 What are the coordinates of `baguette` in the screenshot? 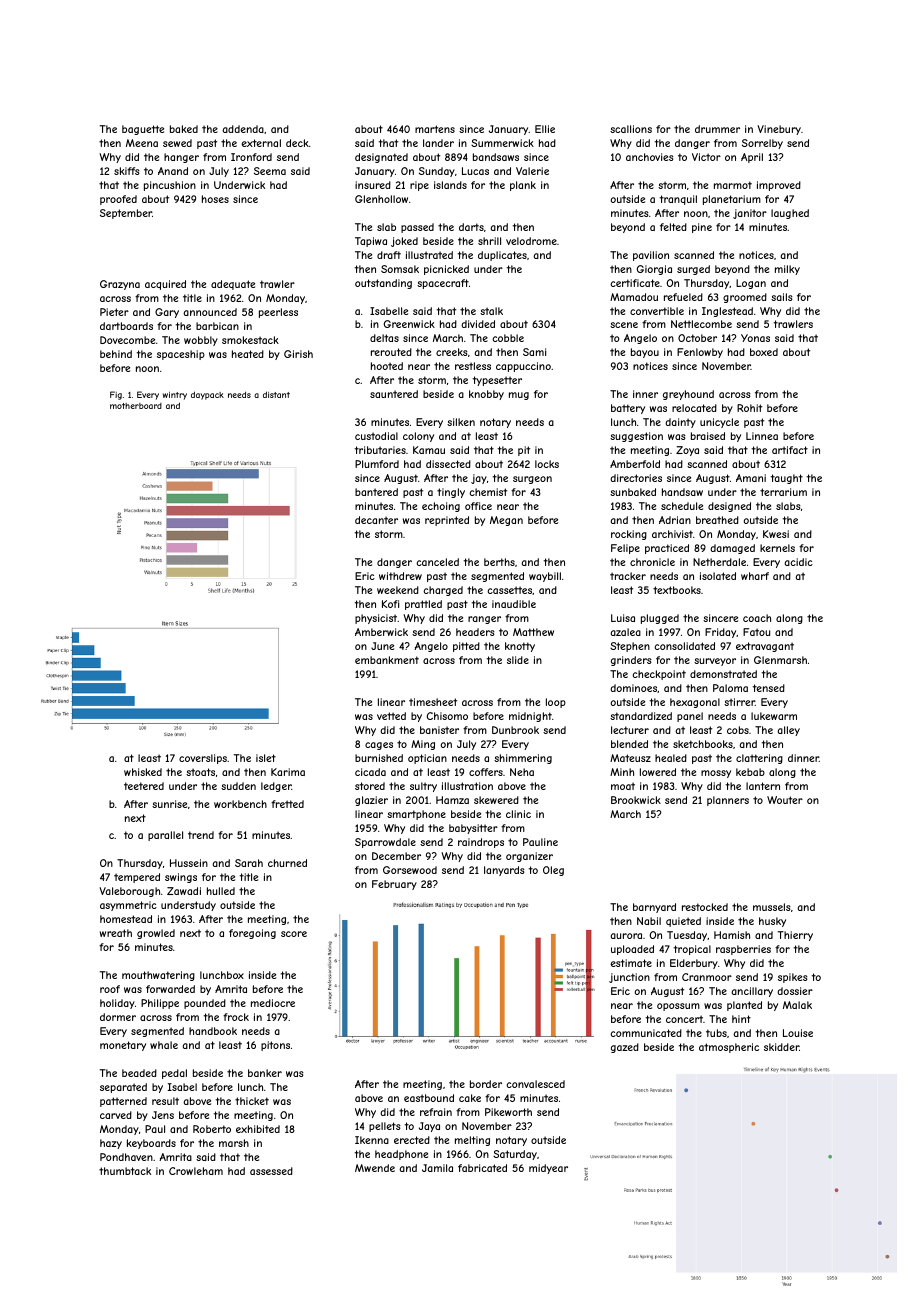 It's located at (143, 130).
